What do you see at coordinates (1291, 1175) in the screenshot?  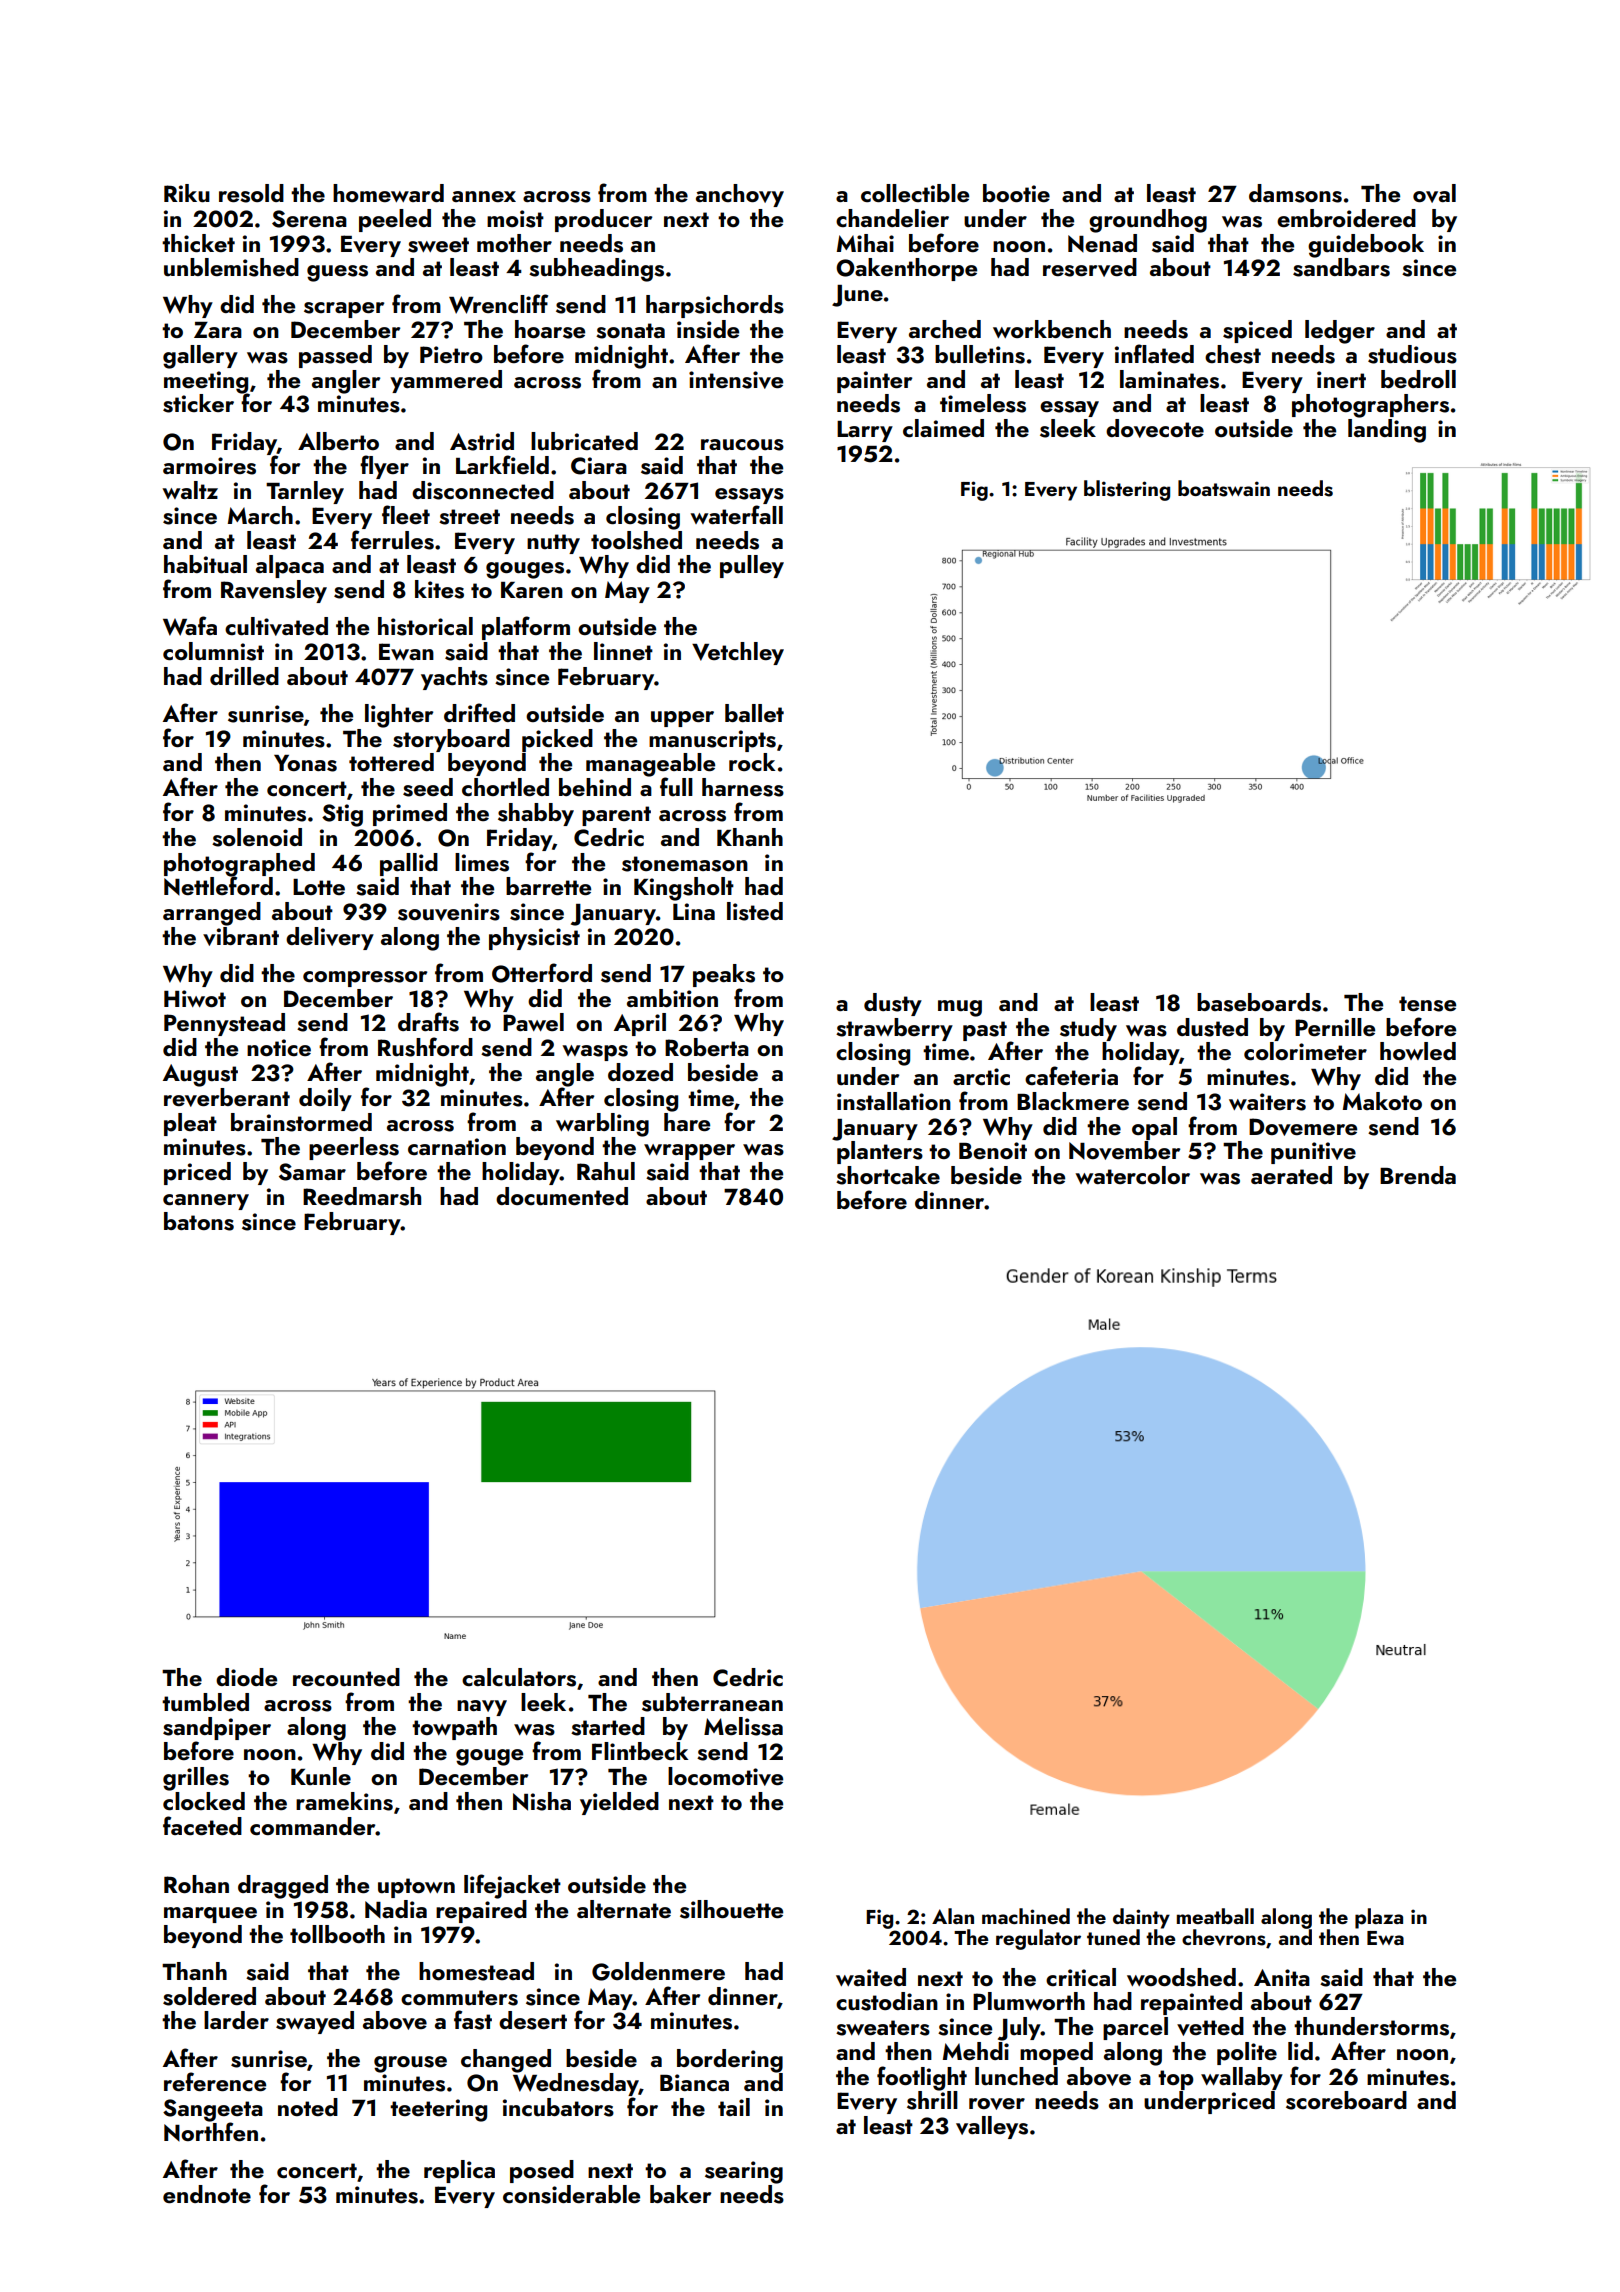 I see `aerated` at bounding box center [1291, 1175].
